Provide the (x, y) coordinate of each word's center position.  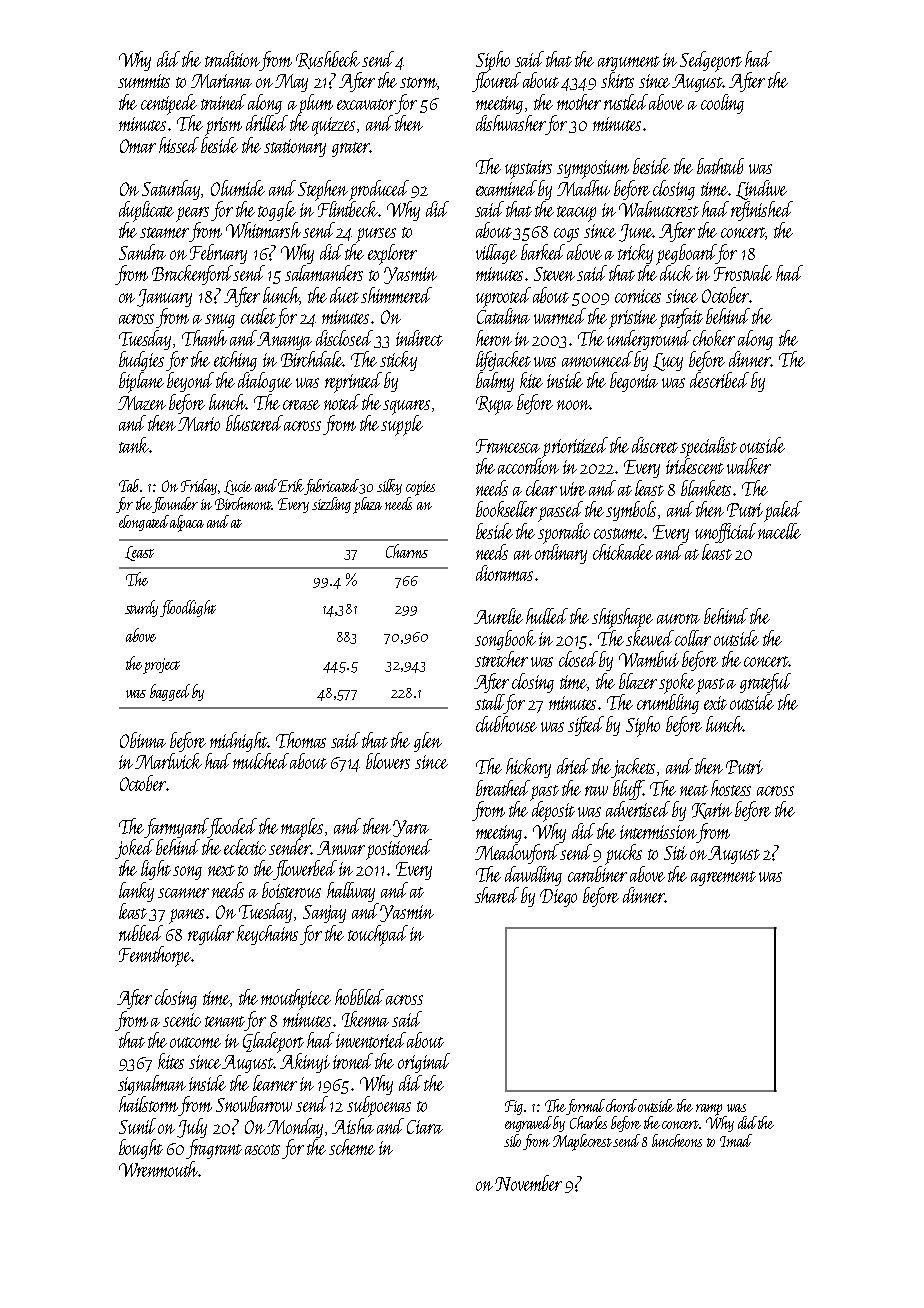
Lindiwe (761, 190)
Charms (407, 551)
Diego (558, 898)
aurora (678, 619)
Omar (138, 146)
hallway (351, 892)
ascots (262, 1149)
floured (496, 82)
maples (302, 828)
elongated (144, 523)
